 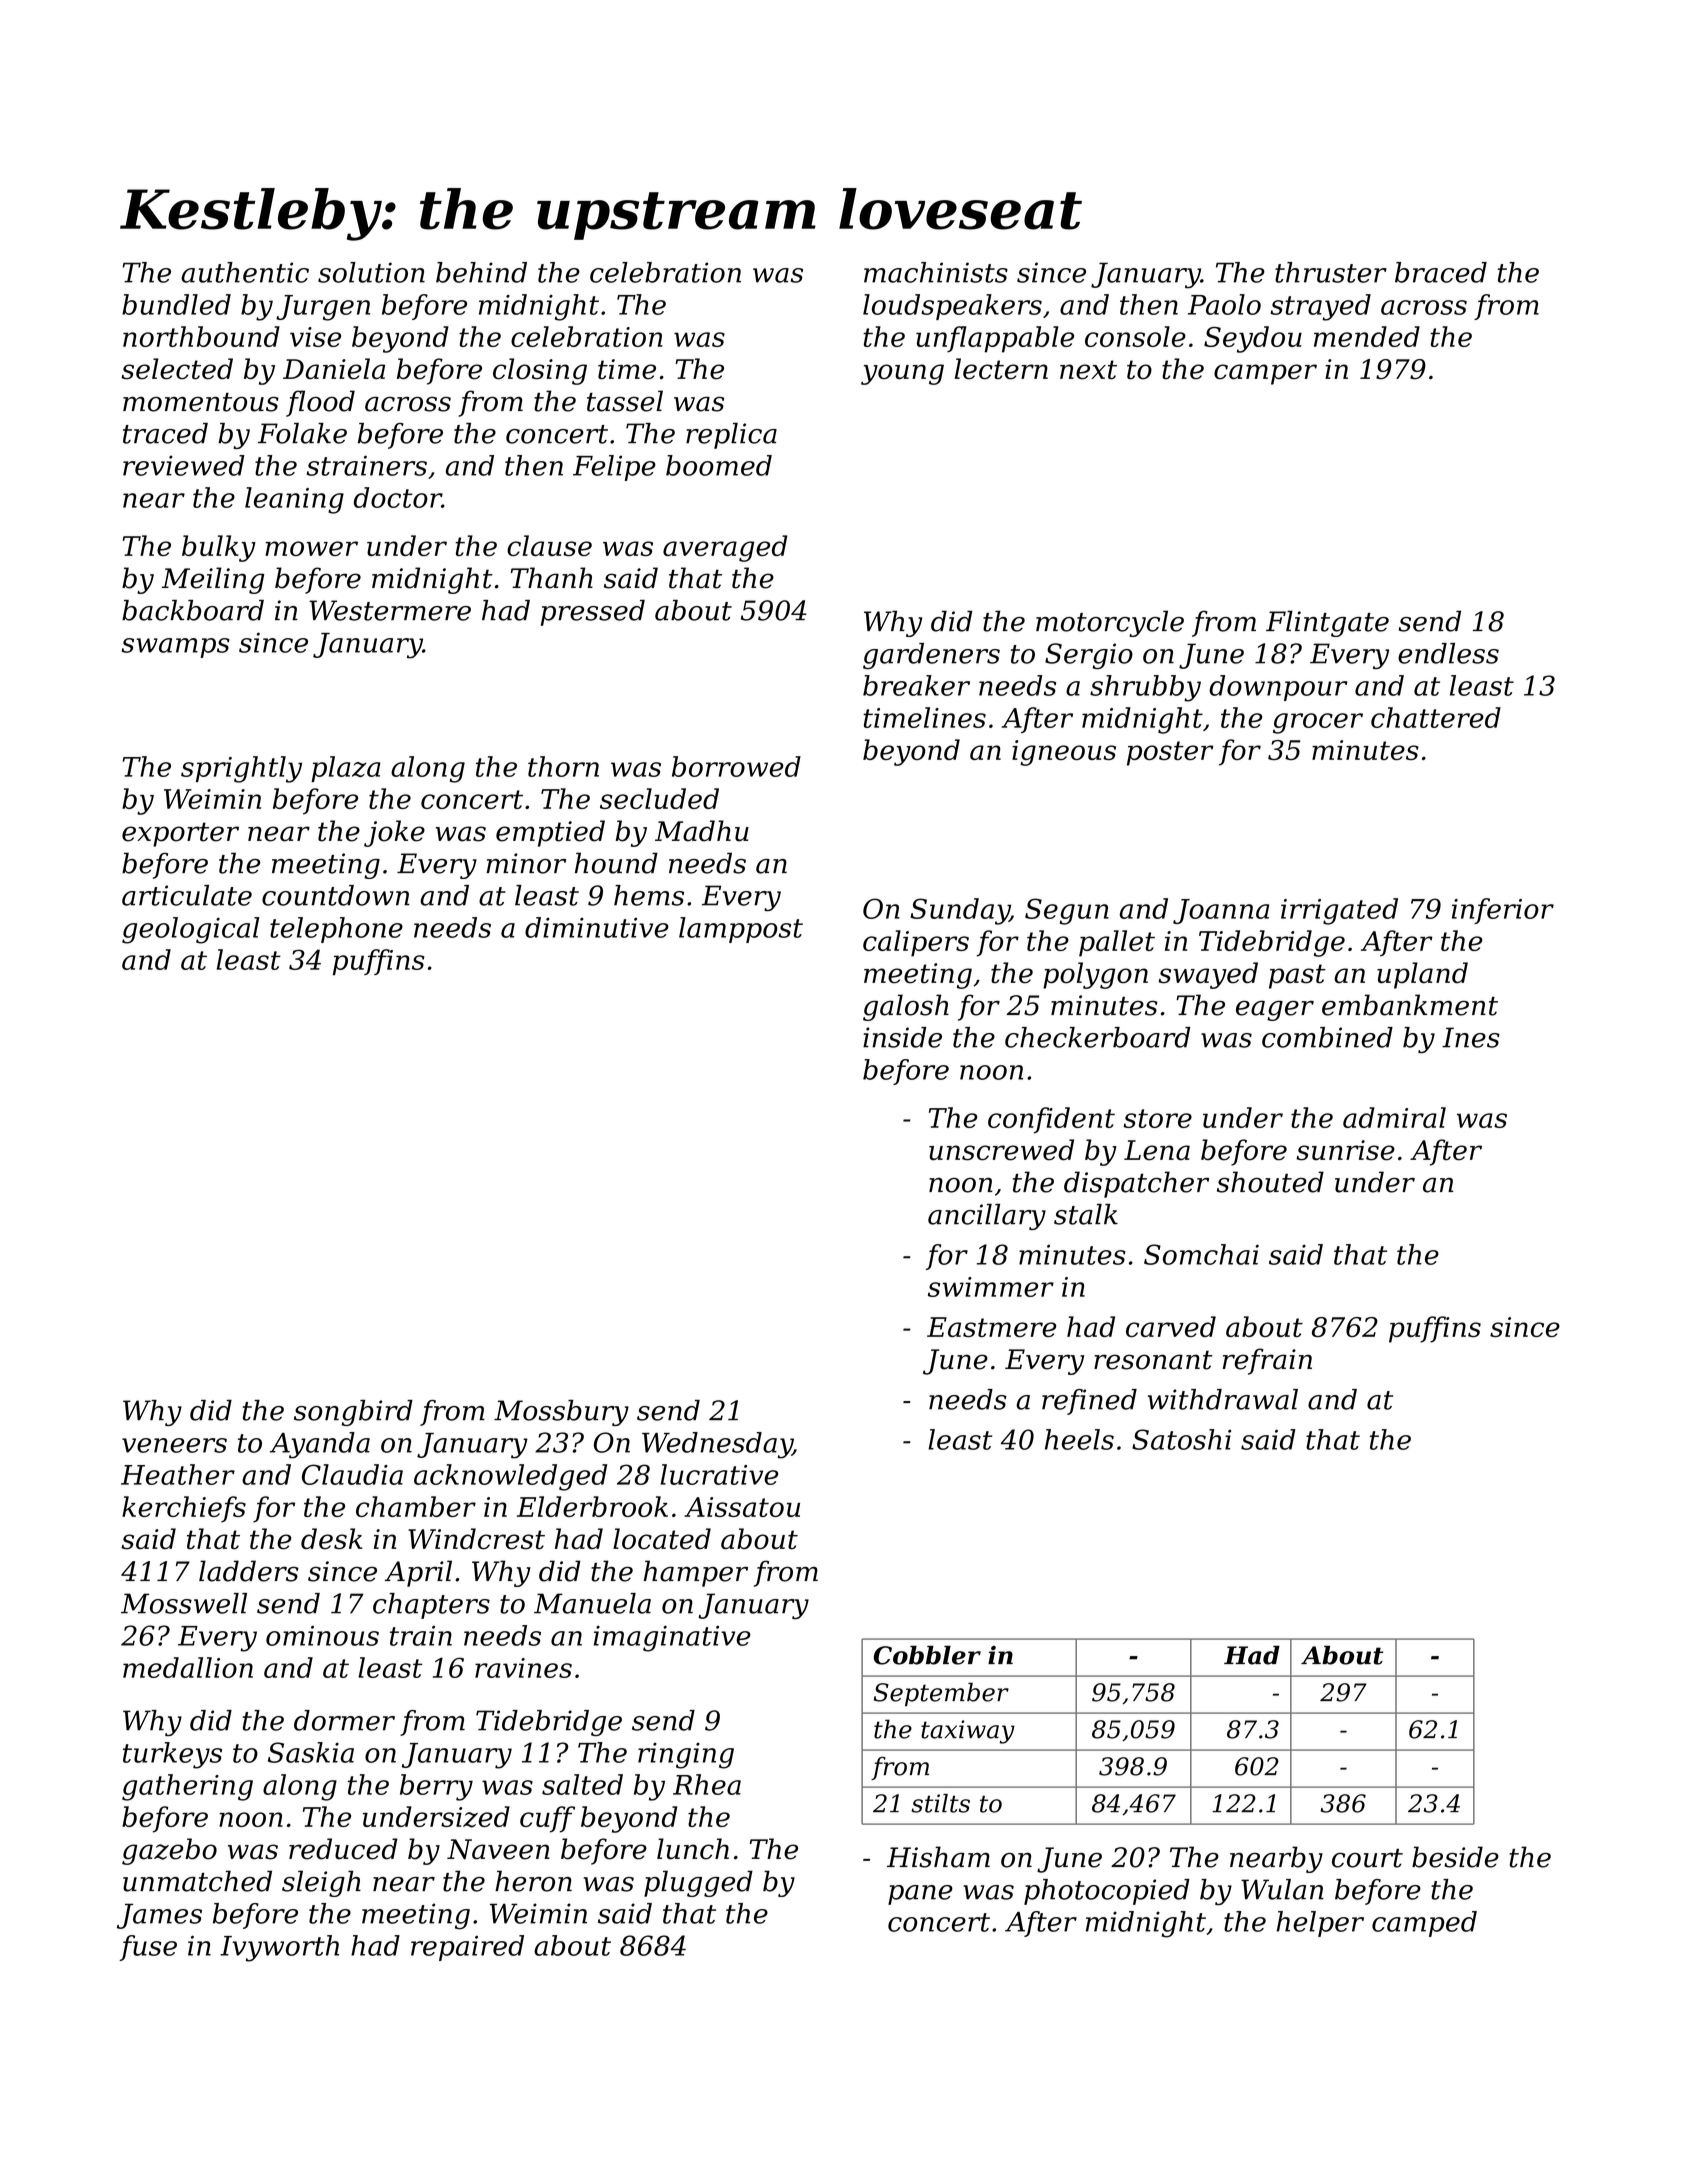 I want to click on bundled, so click(x=176, y=304).
